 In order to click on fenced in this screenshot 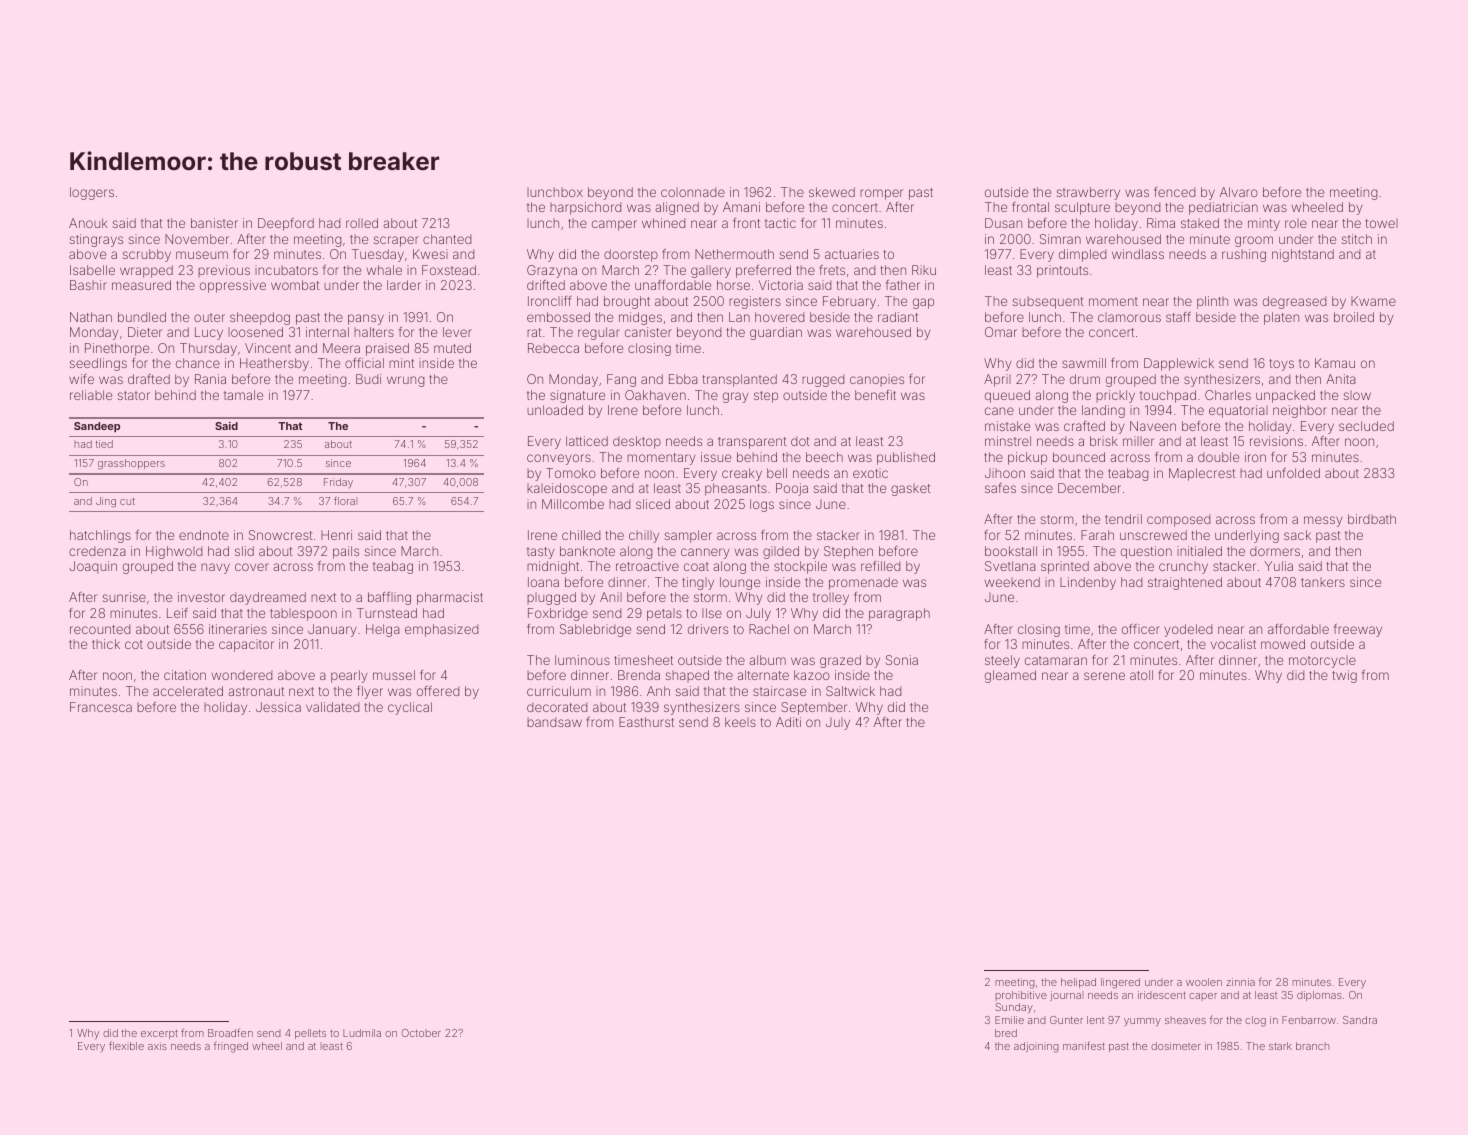, I will do `click(1174, 192)`.
